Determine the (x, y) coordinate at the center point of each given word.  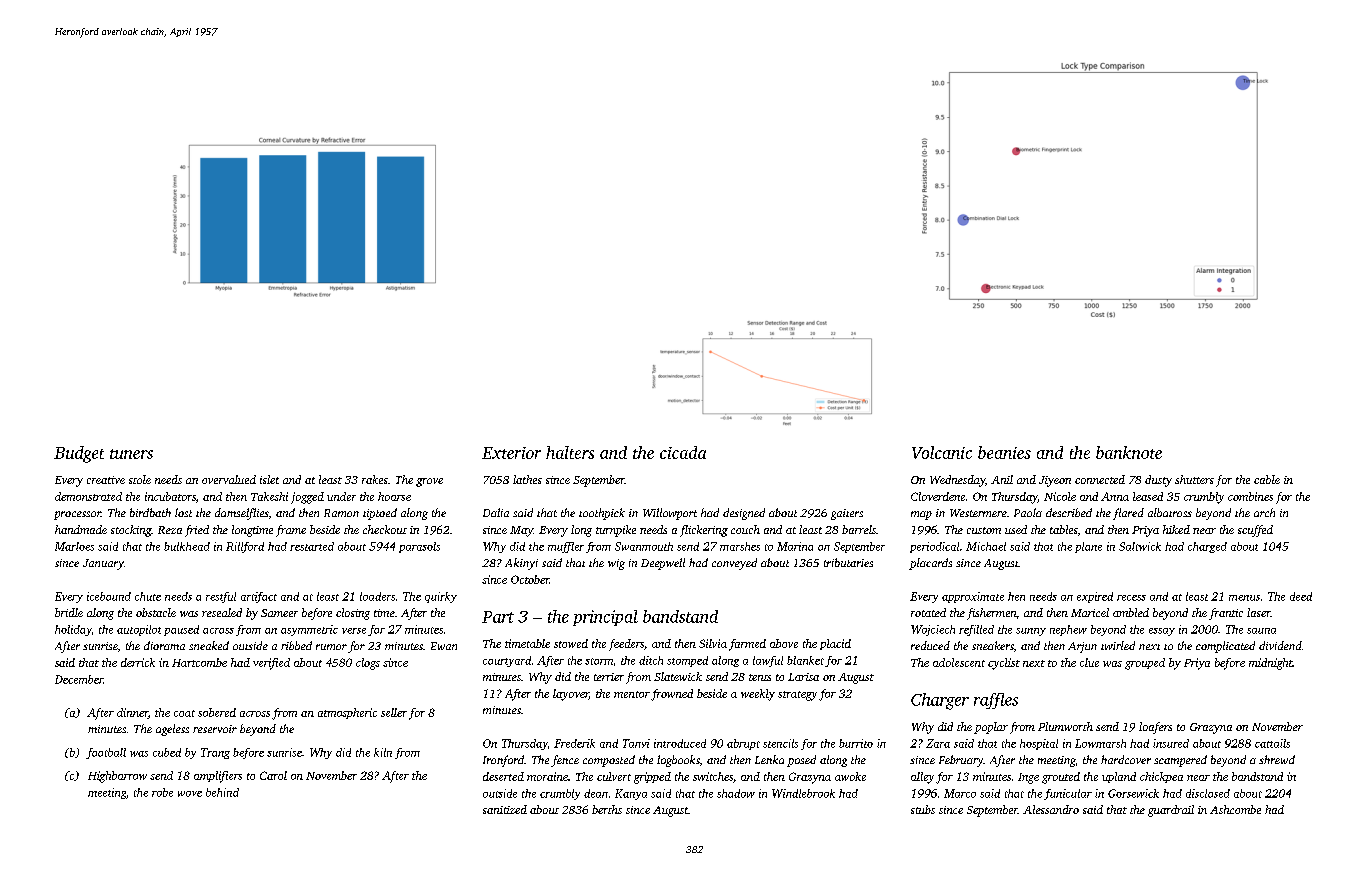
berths (607, 809)
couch (745, 529)
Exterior (511, 453)
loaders (377, 596)
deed (1301, 596)
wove (190, 794)
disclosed (1208, 793)
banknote (1129, 452)
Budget (79, 454)
